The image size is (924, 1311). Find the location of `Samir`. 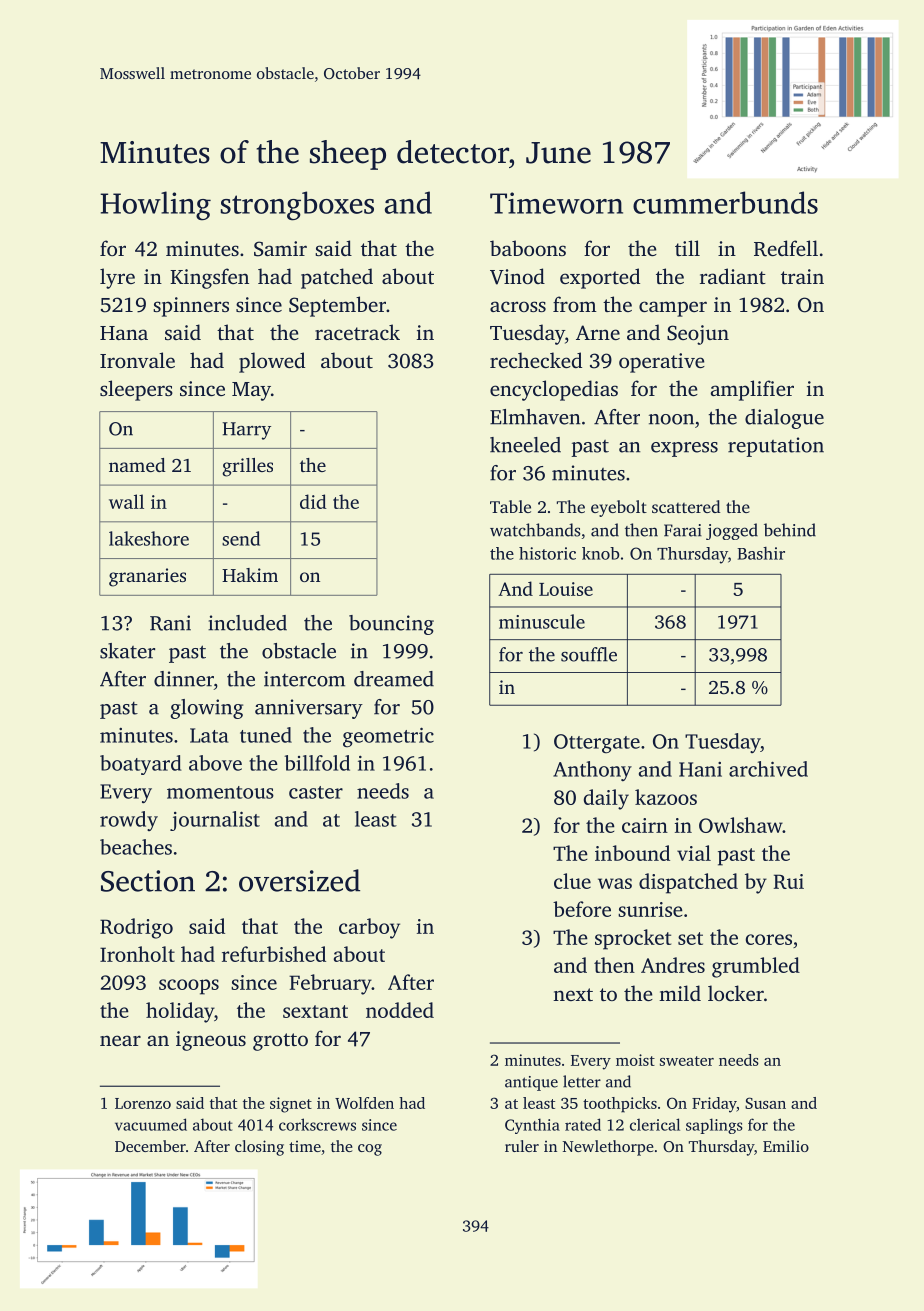

Samir is located at coordinates (280, 249).
